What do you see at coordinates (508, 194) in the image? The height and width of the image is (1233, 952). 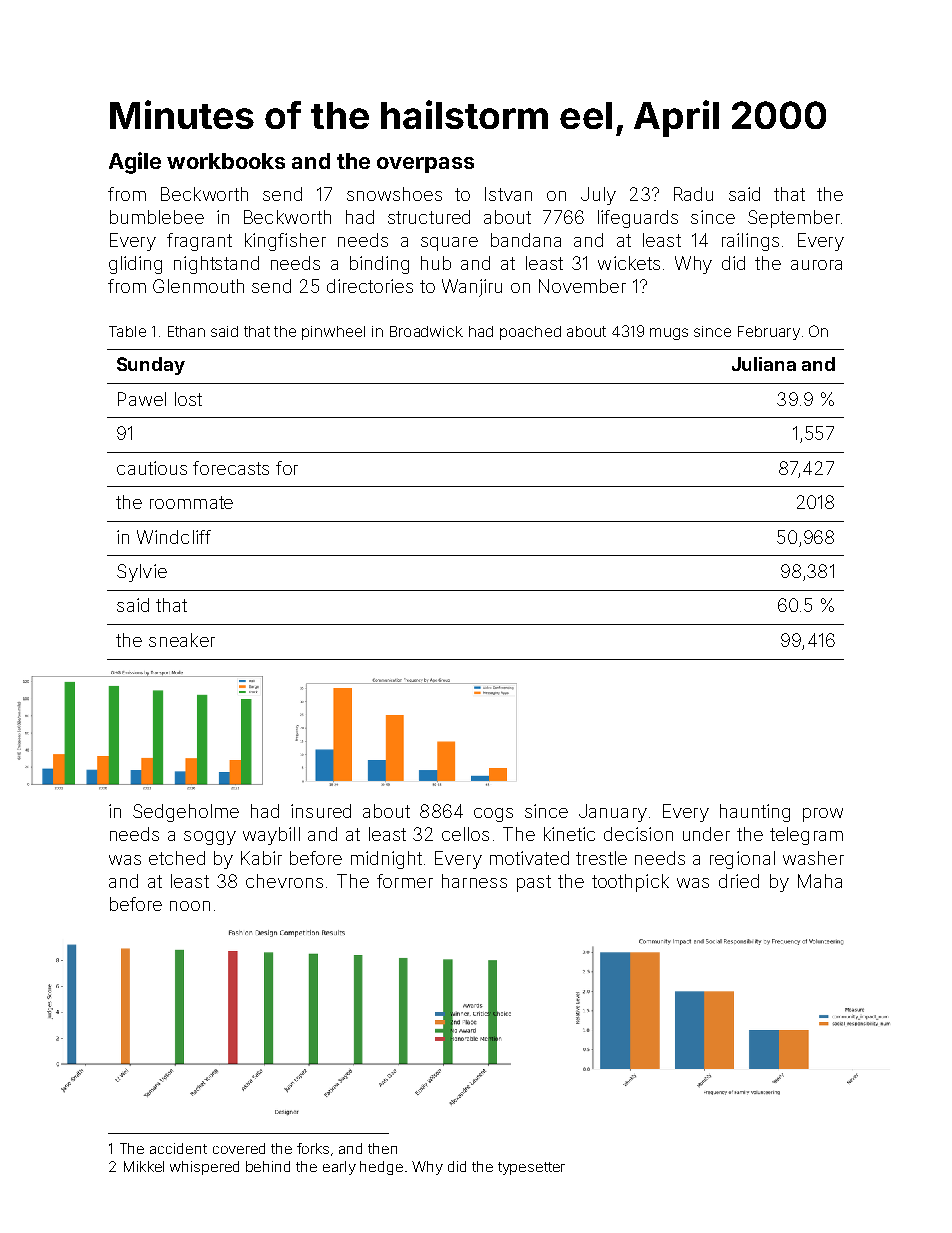 I see `Istvan` at bounding box center [508, 194].
